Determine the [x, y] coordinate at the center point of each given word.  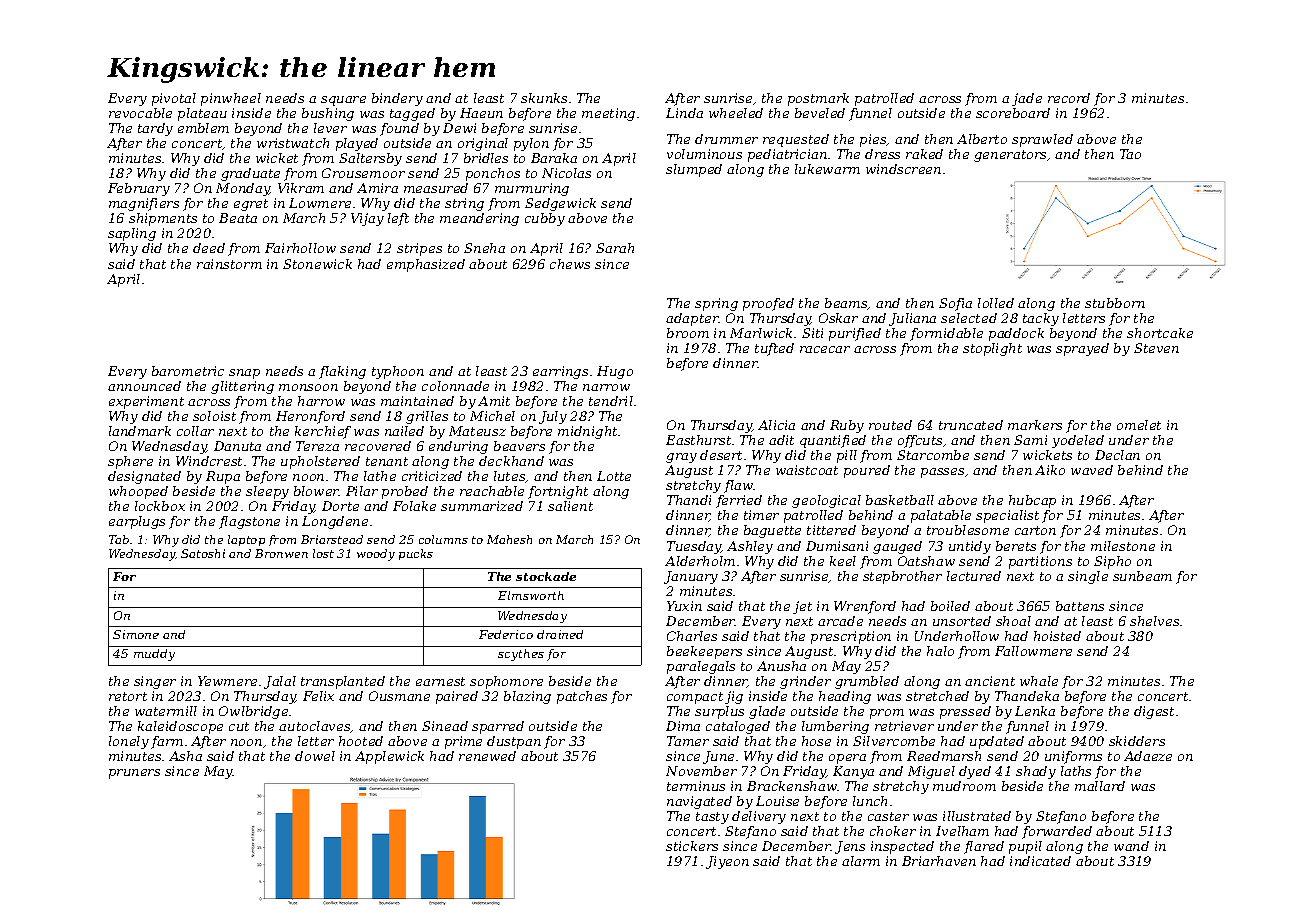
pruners [134, 774]
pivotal [174, 99]
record [1069, 98]
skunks [544, 98]
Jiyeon [727, 862]
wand [1131, 846]
